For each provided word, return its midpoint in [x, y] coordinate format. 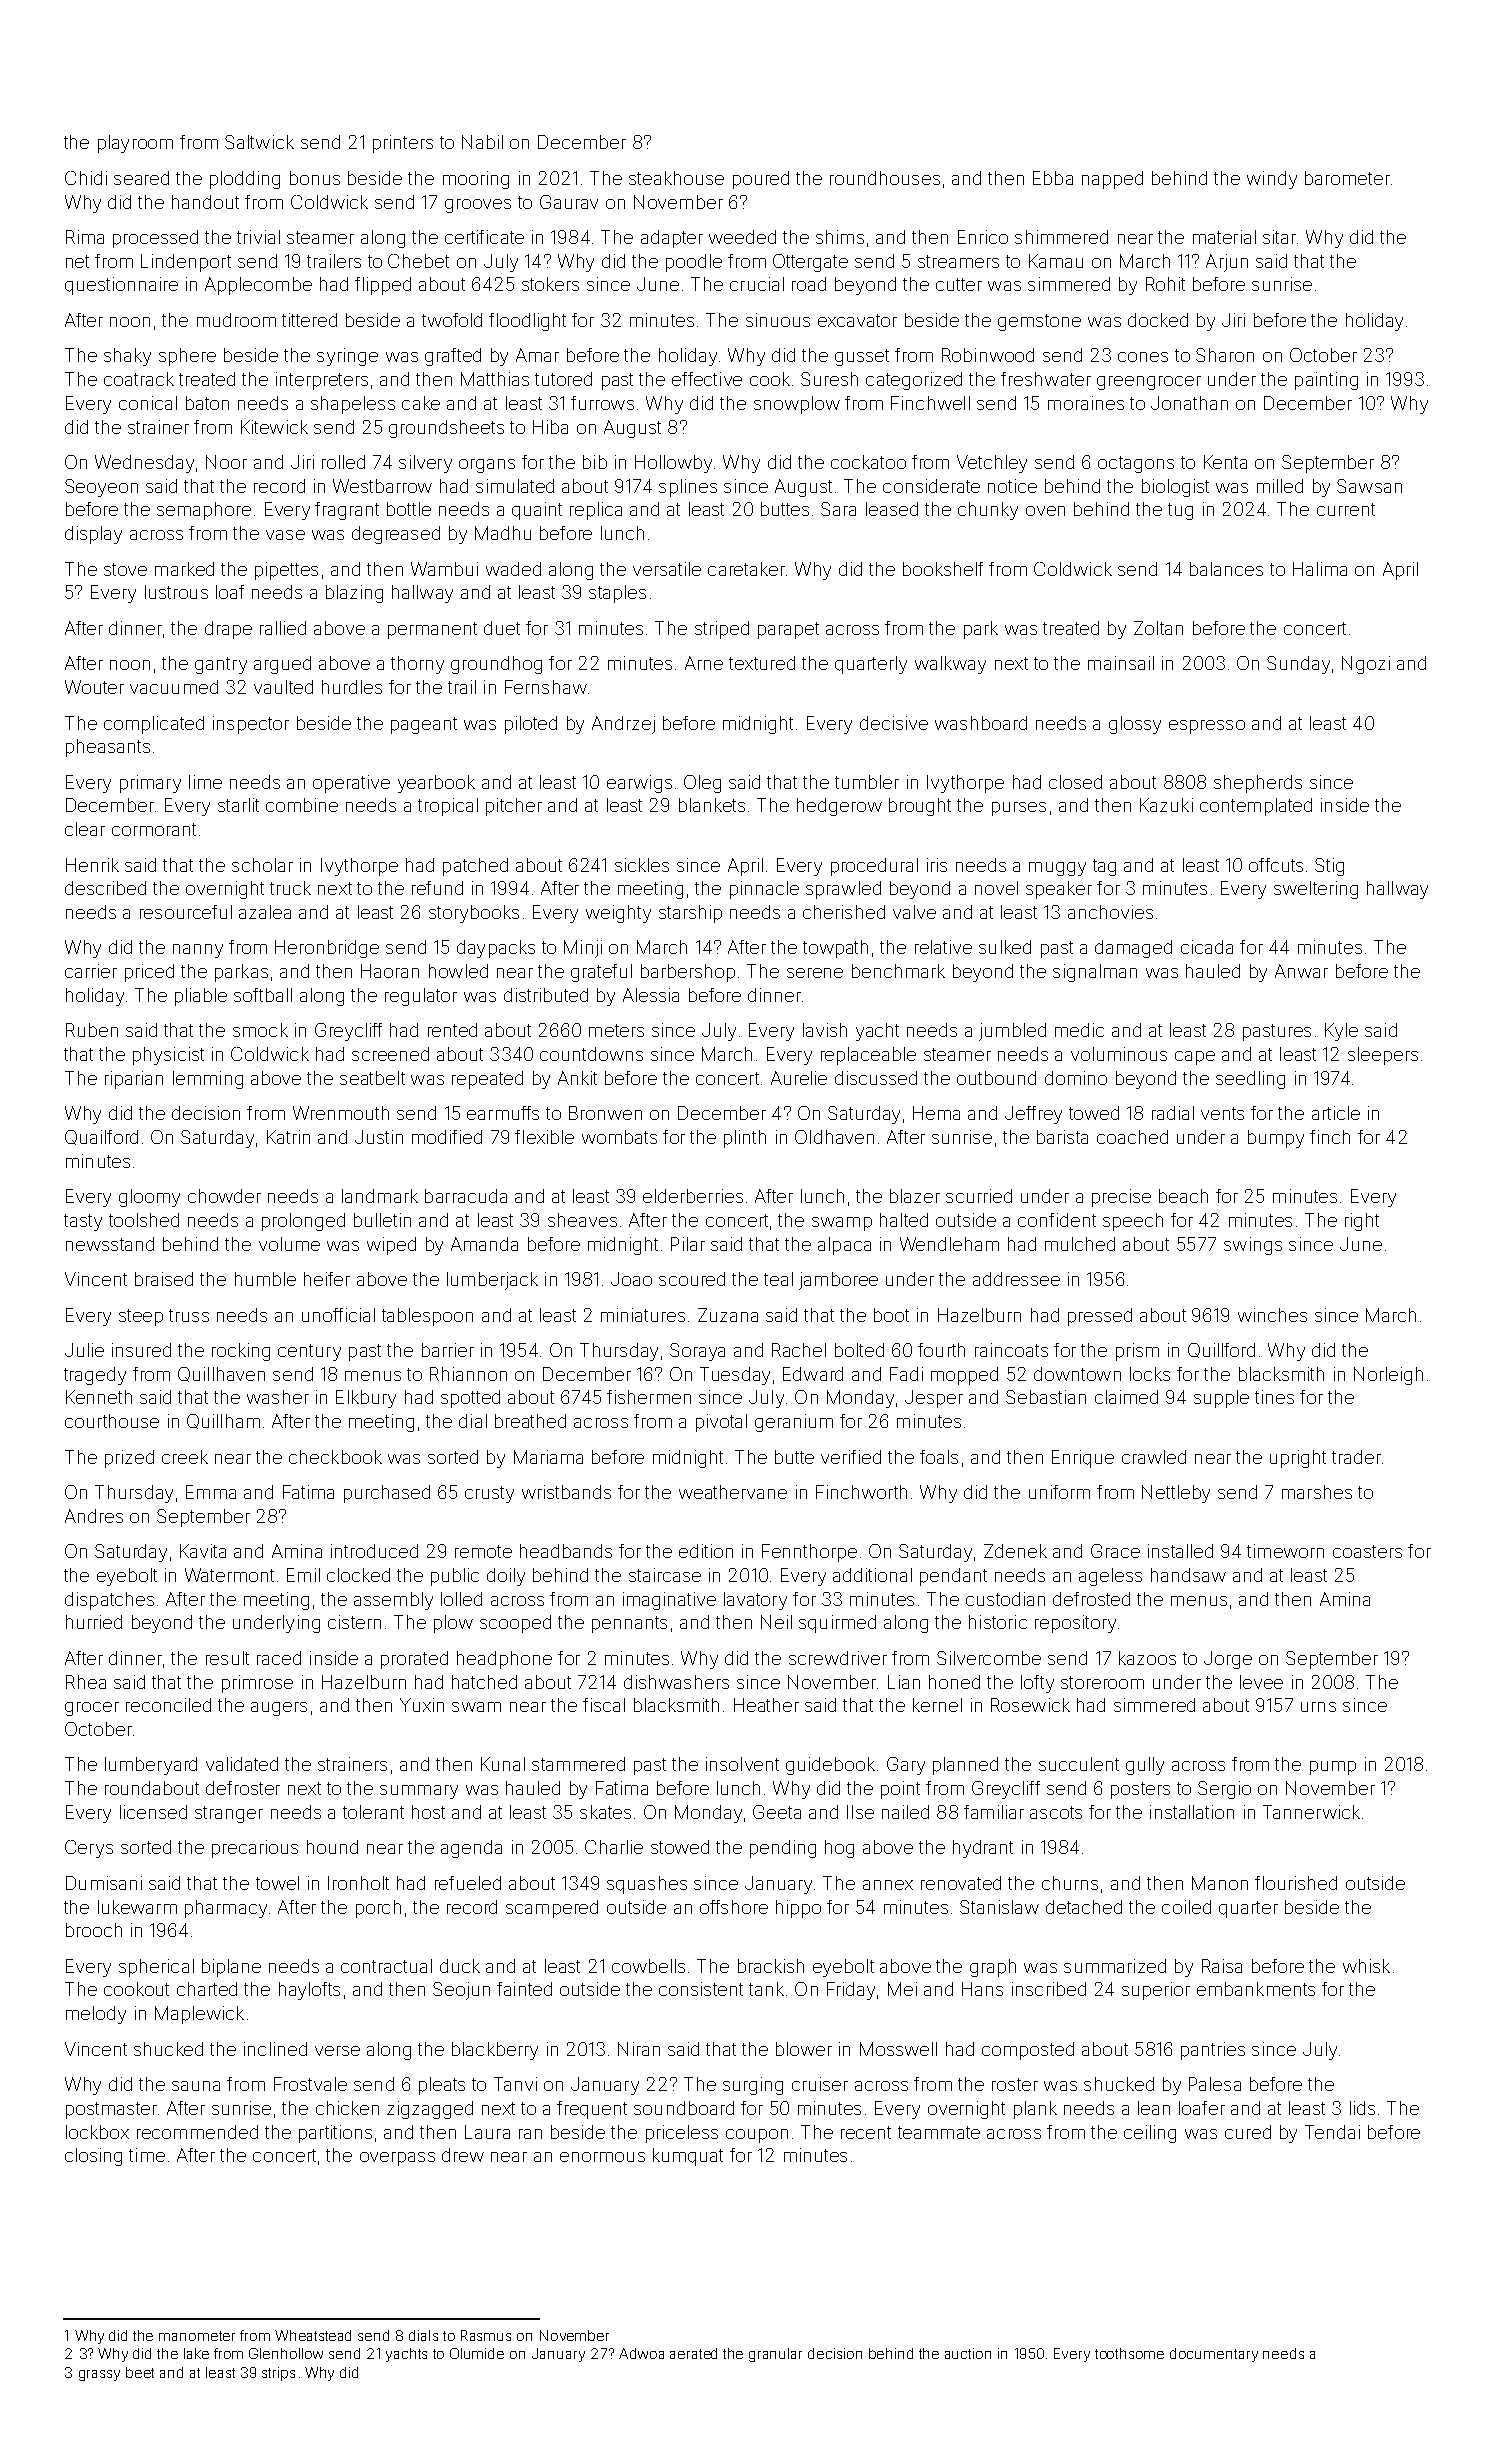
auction [968, 2353]
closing [93, 2157]
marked [184, 569]
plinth [745, 1139]
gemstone [1039, 322]
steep [141, 1317]
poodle [694, 263]
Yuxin [422, 1705]
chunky [988, 511]
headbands [566, 1551]
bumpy [1276, 1139]
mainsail [1121, 663]
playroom [135, 144]
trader [1356, 1457]
